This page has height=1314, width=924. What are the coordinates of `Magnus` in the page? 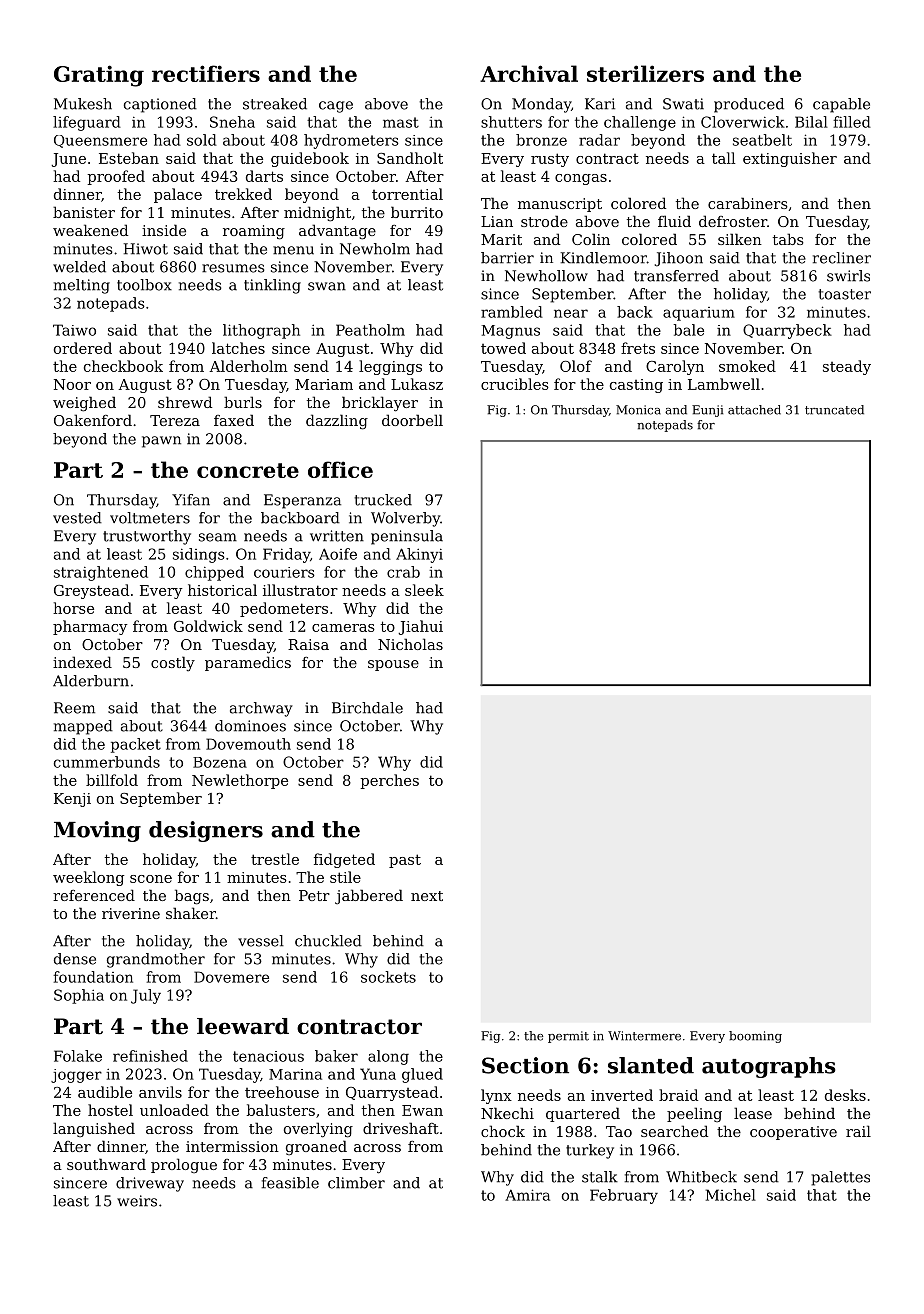 It's located at (511, 332).
